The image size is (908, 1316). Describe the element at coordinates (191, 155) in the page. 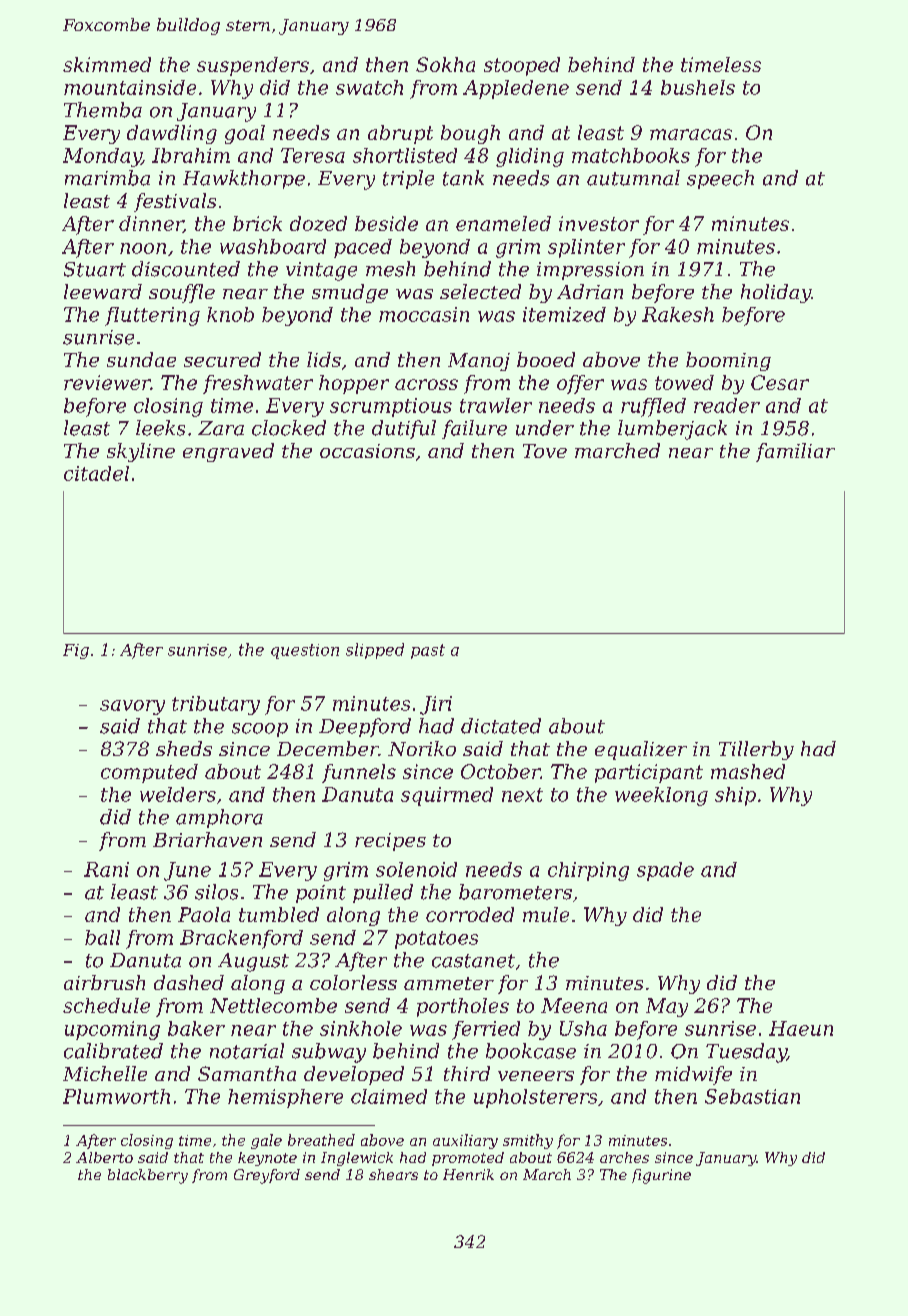

I see `Ibrahim` at that location.
